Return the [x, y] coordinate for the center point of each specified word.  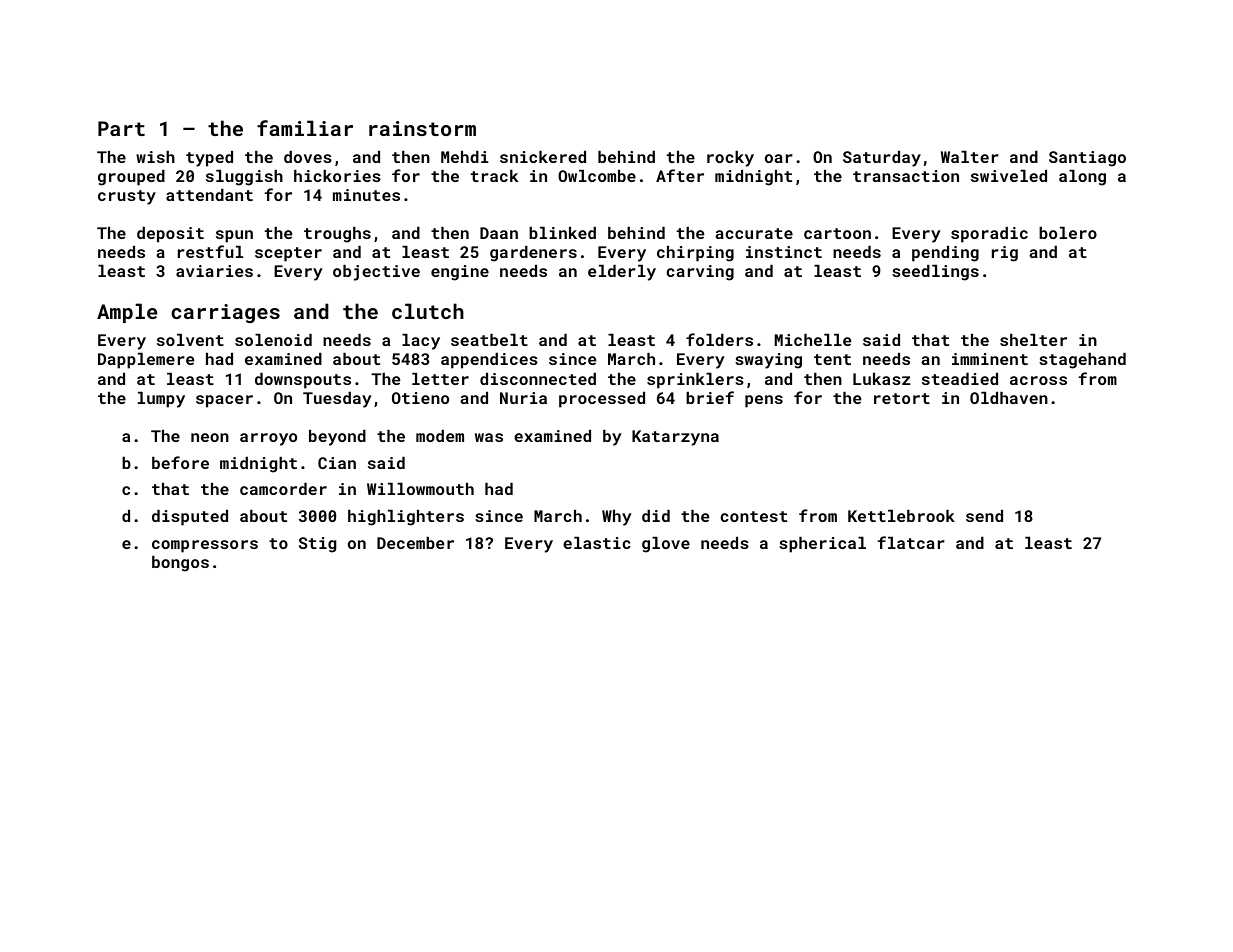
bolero [1068, 233]
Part [121, 128]
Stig [317, 545]
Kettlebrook [901, 516]
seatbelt [489, 340]
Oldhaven [1009, 398]
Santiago [1087, 159]
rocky [730, 159]
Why [617, 518]
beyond [337, 438]
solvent [190, 340]
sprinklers [695, 381]
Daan [499, 233]
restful [210, 251]
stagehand [1082, 361]
